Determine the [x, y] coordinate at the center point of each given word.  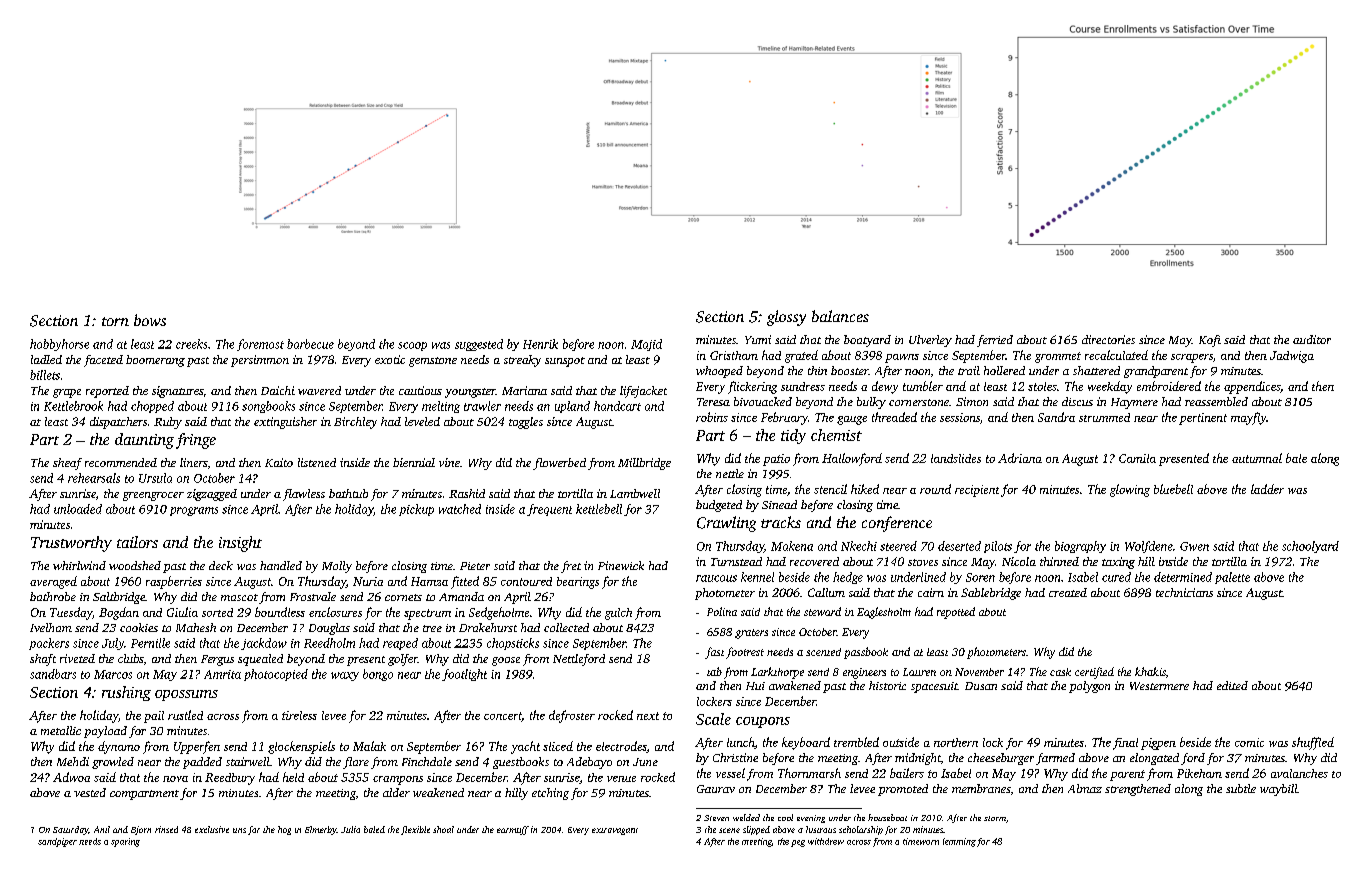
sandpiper [57, 842]
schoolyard [1310, 547]
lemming [959, 842]
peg [798, 843]
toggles [526, 423]
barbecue [310, 344]
